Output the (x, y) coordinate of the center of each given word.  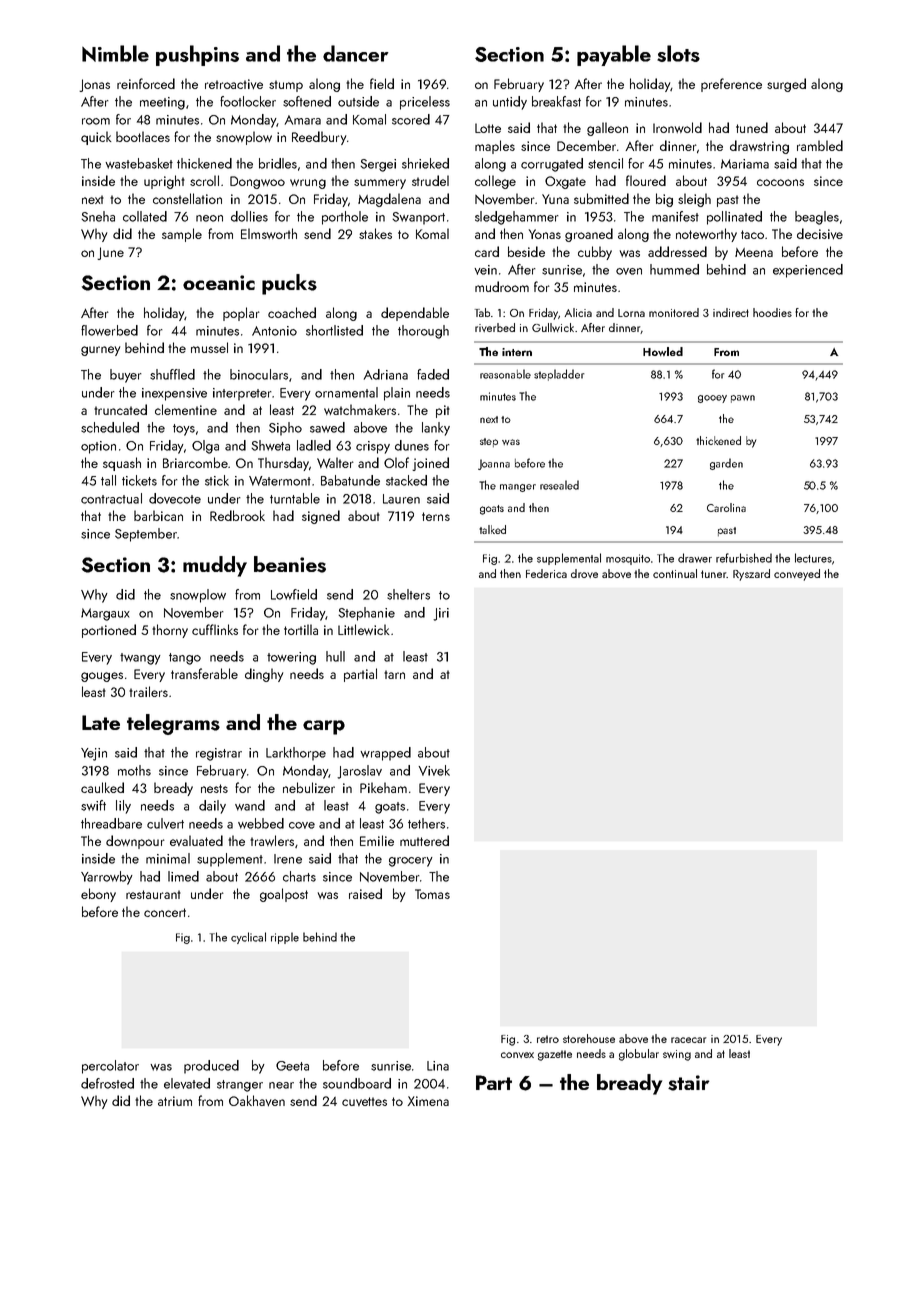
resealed (559, 485)
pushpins (197, 55)
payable (614, 55)
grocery (411, 862)
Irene (288, 859)
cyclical (248, 938)
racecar (688, 1040)
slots (678, 53)
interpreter (242, 394)
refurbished (744, 558)
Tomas (432, 894)
